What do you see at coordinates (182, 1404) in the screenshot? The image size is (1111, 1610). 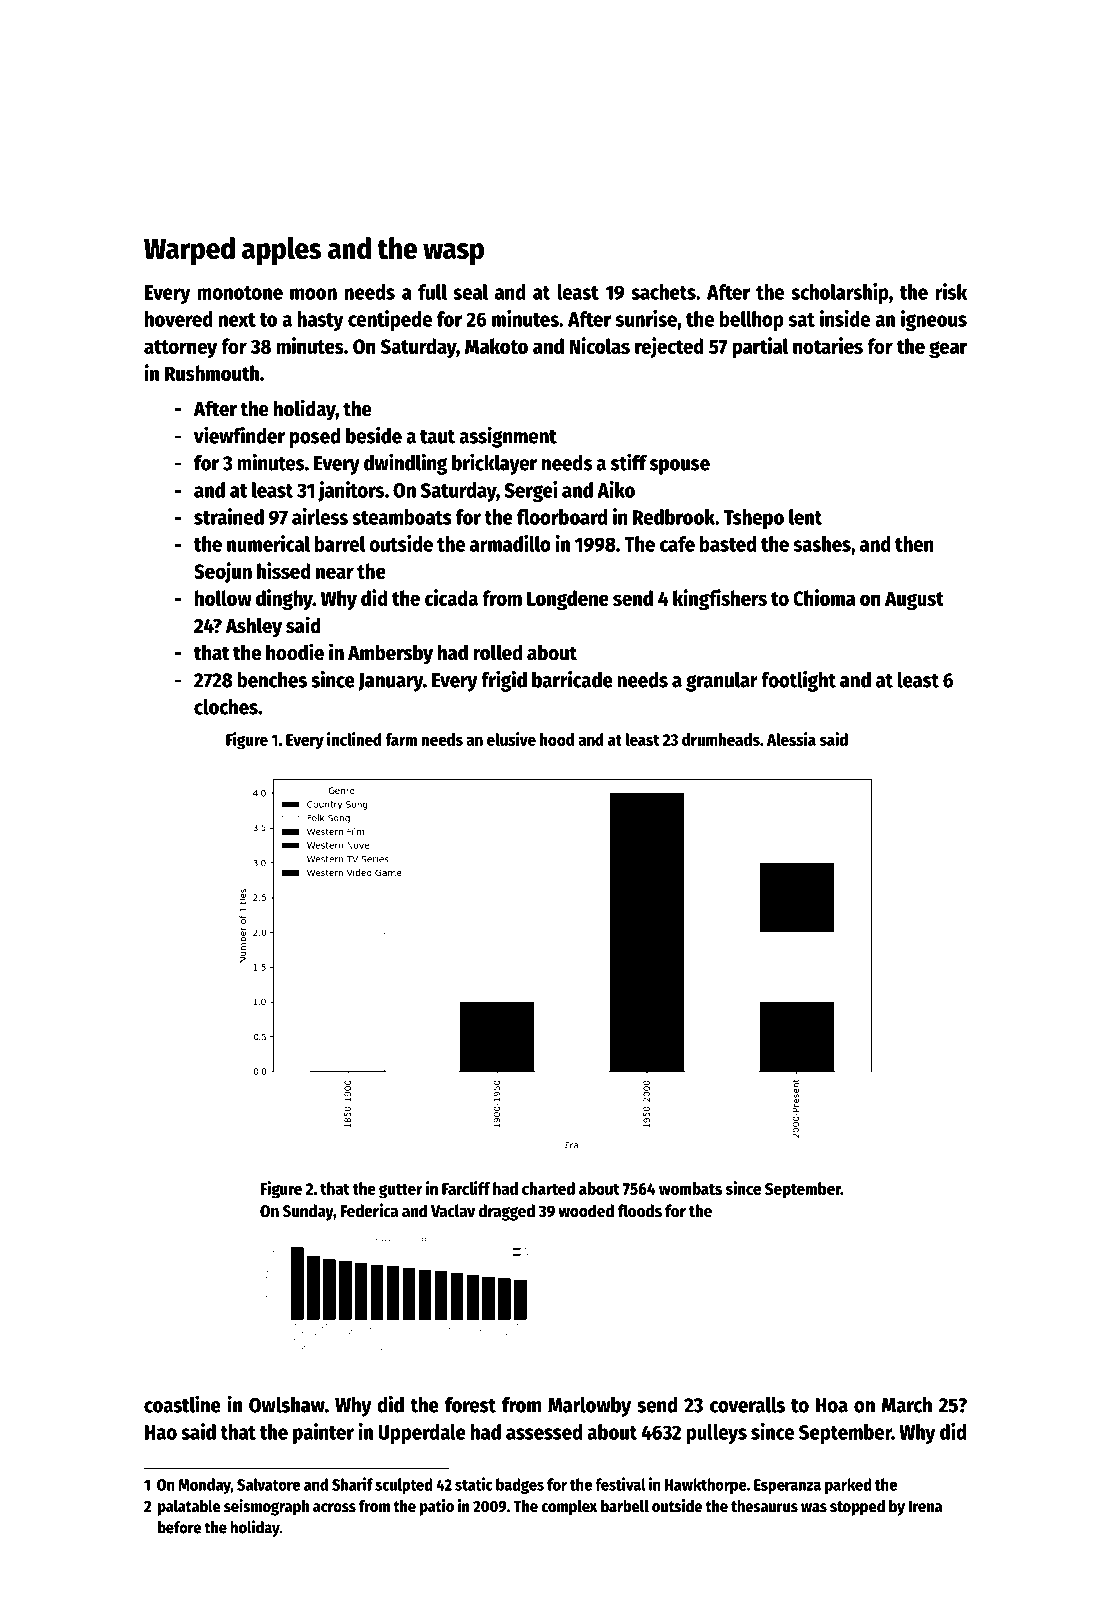 I see `coastline` at bounding box center [182, 1404].
